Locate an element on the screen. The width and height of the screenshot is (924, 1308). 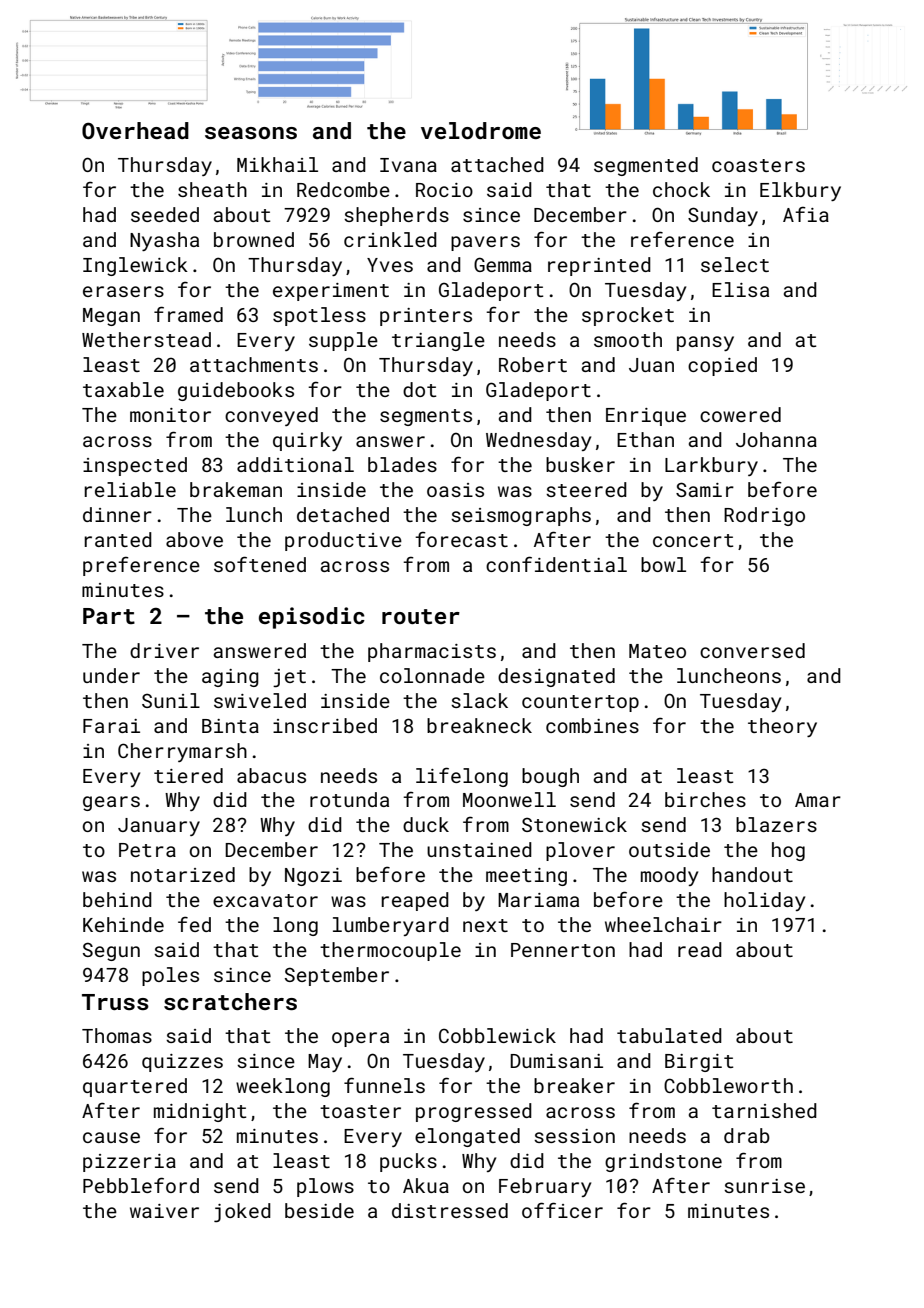
blades is located at coordinates (402, 464).
